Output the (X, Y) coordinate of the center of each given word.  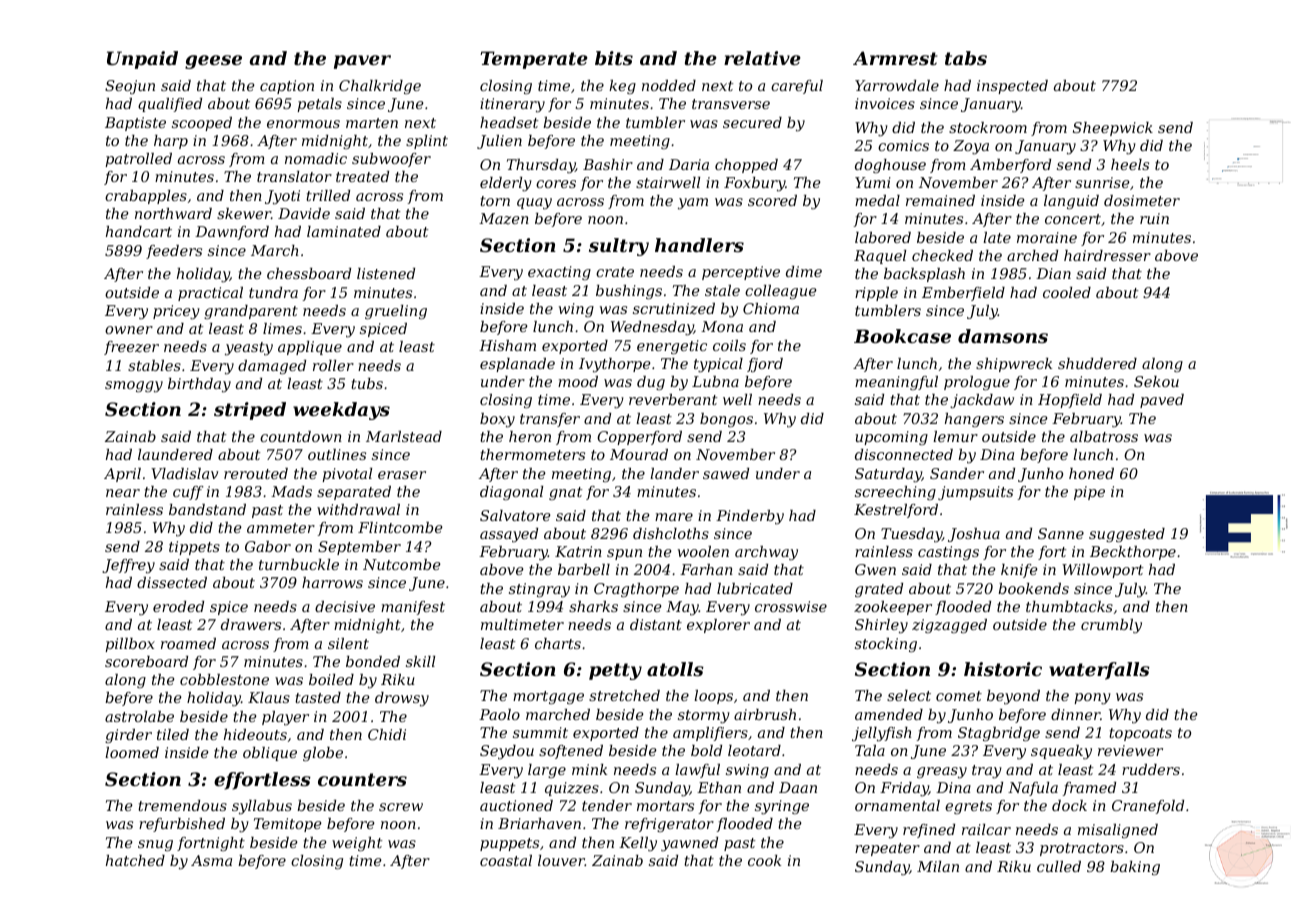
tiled (173, 734)
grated (879, 590)
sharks (593, 606)
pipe (1089, 493)
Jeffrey (128, 566)
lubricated (755, 588)
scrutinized (674, 309)
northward (173, 213)
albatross (1104, 436)
